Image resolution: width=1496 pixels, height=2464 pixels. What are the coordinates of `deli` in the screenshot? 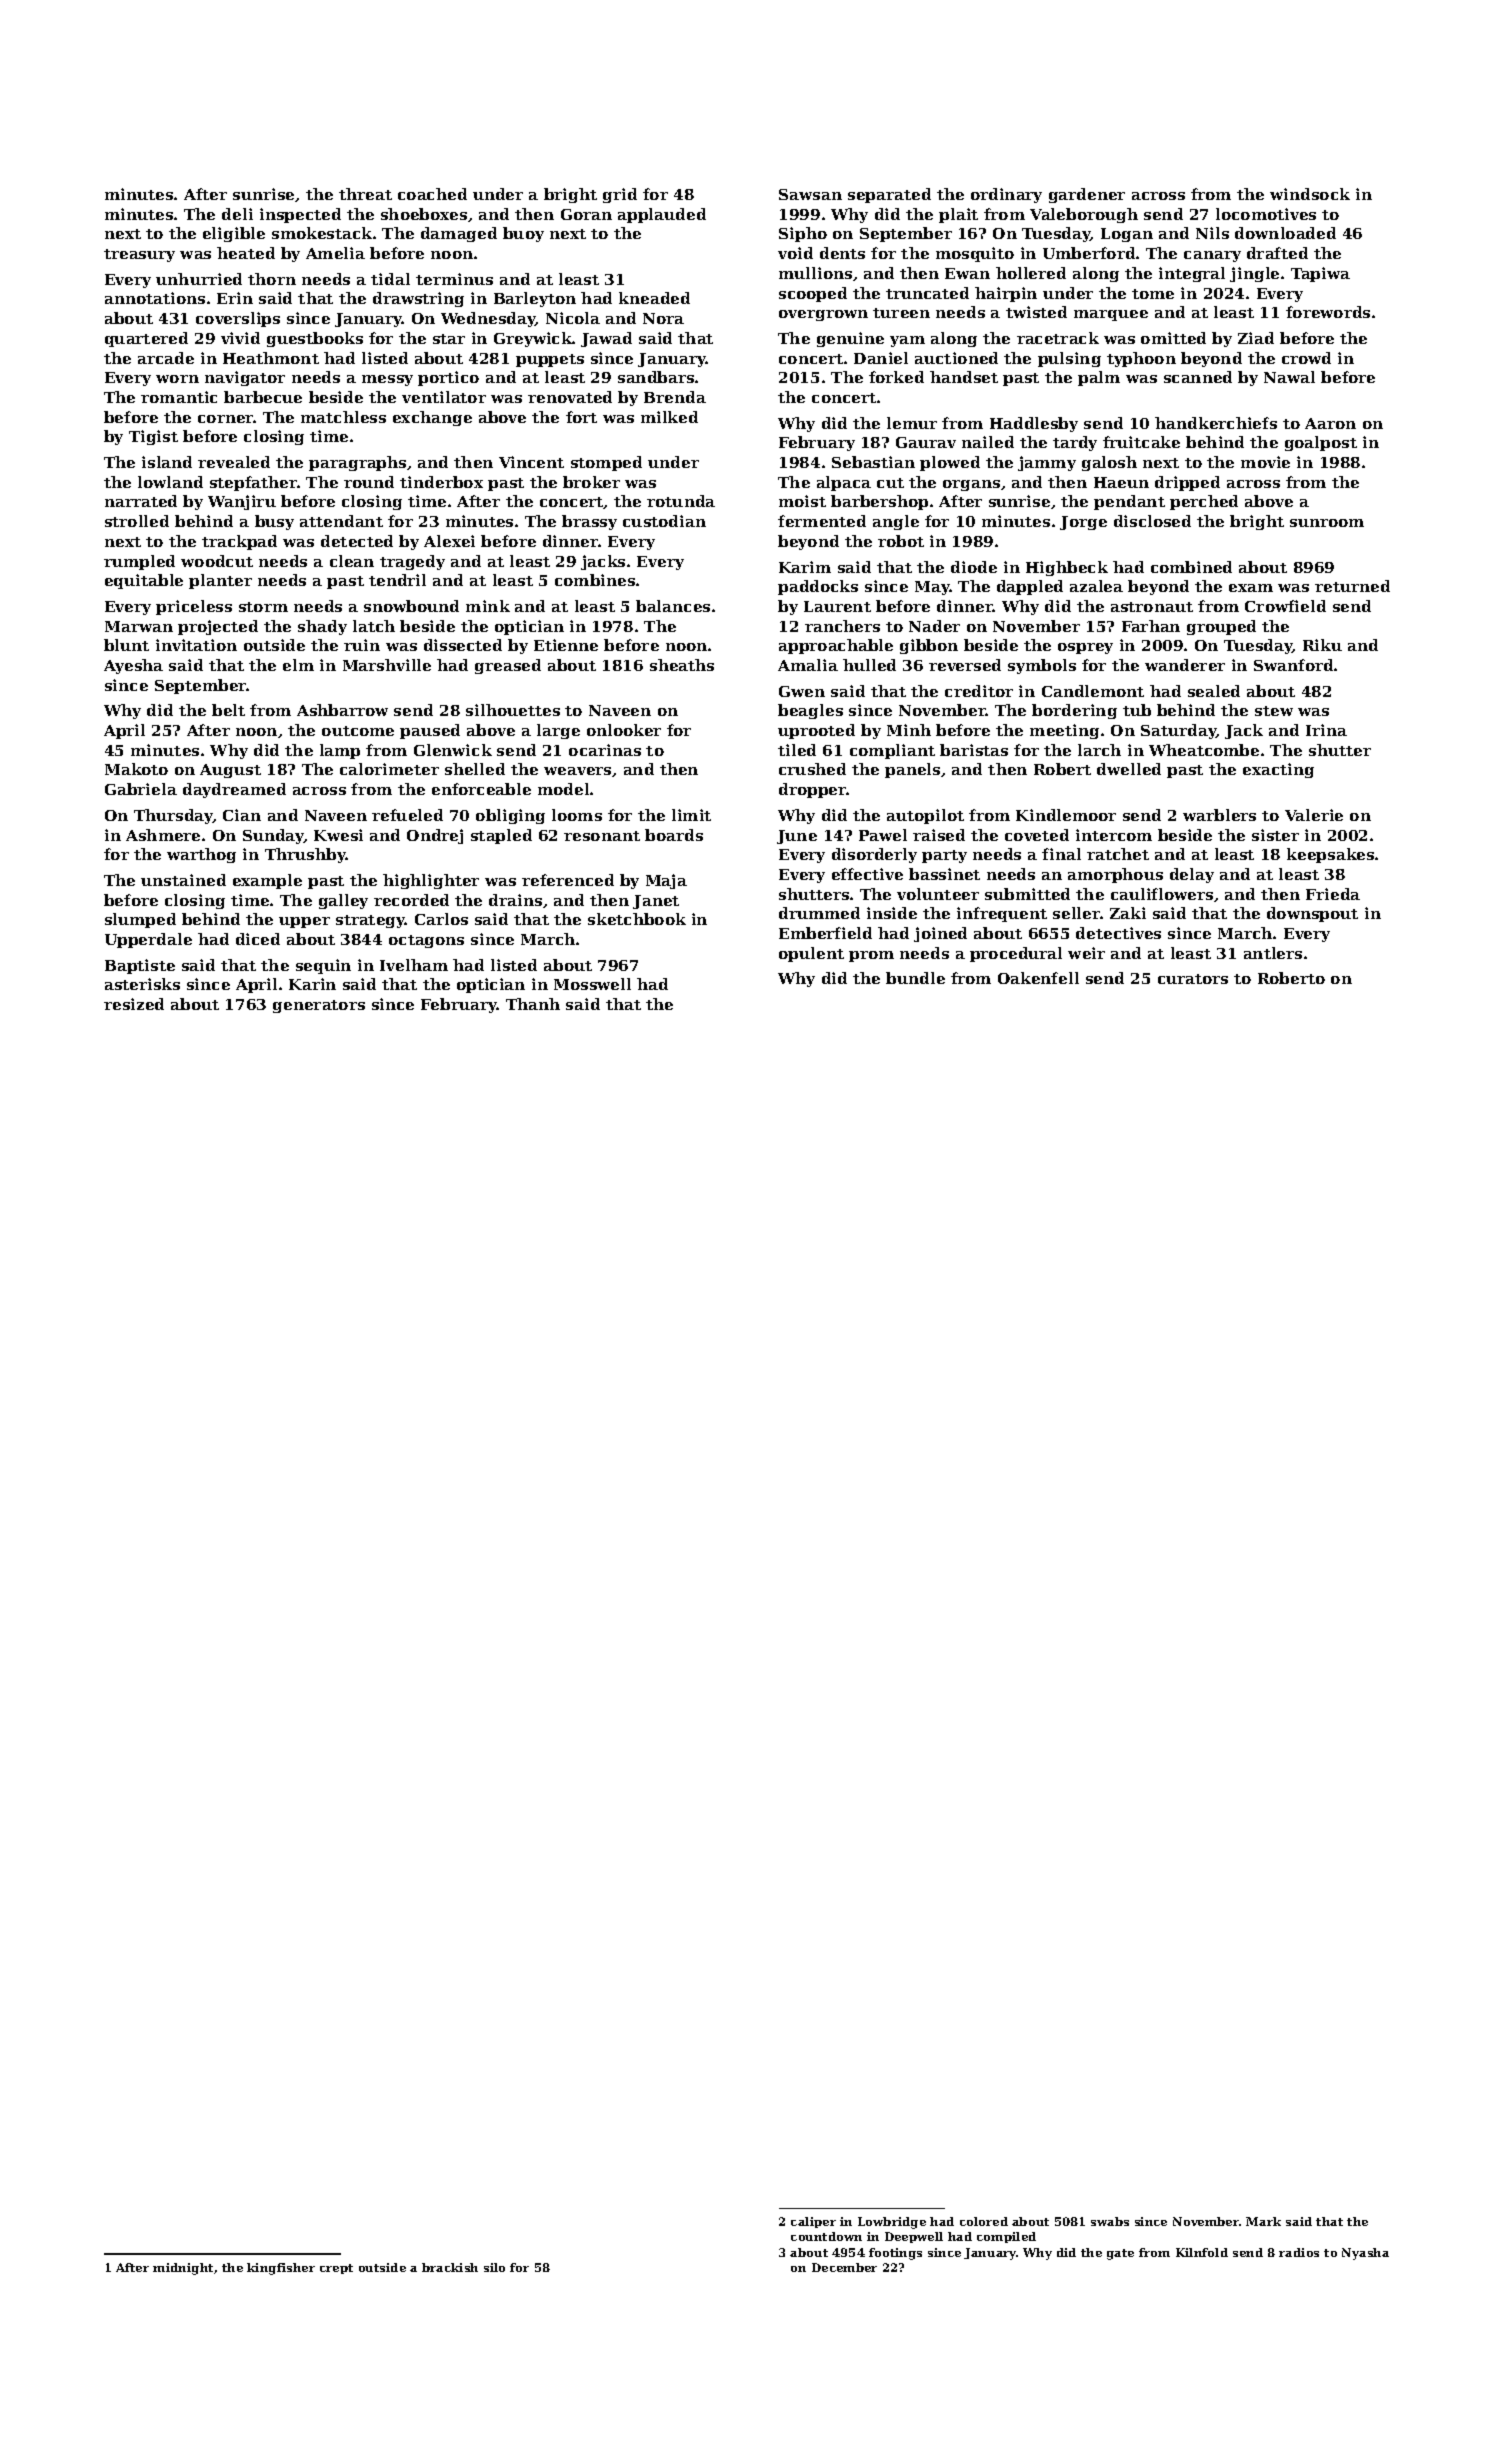 It's located at (237, 214).
